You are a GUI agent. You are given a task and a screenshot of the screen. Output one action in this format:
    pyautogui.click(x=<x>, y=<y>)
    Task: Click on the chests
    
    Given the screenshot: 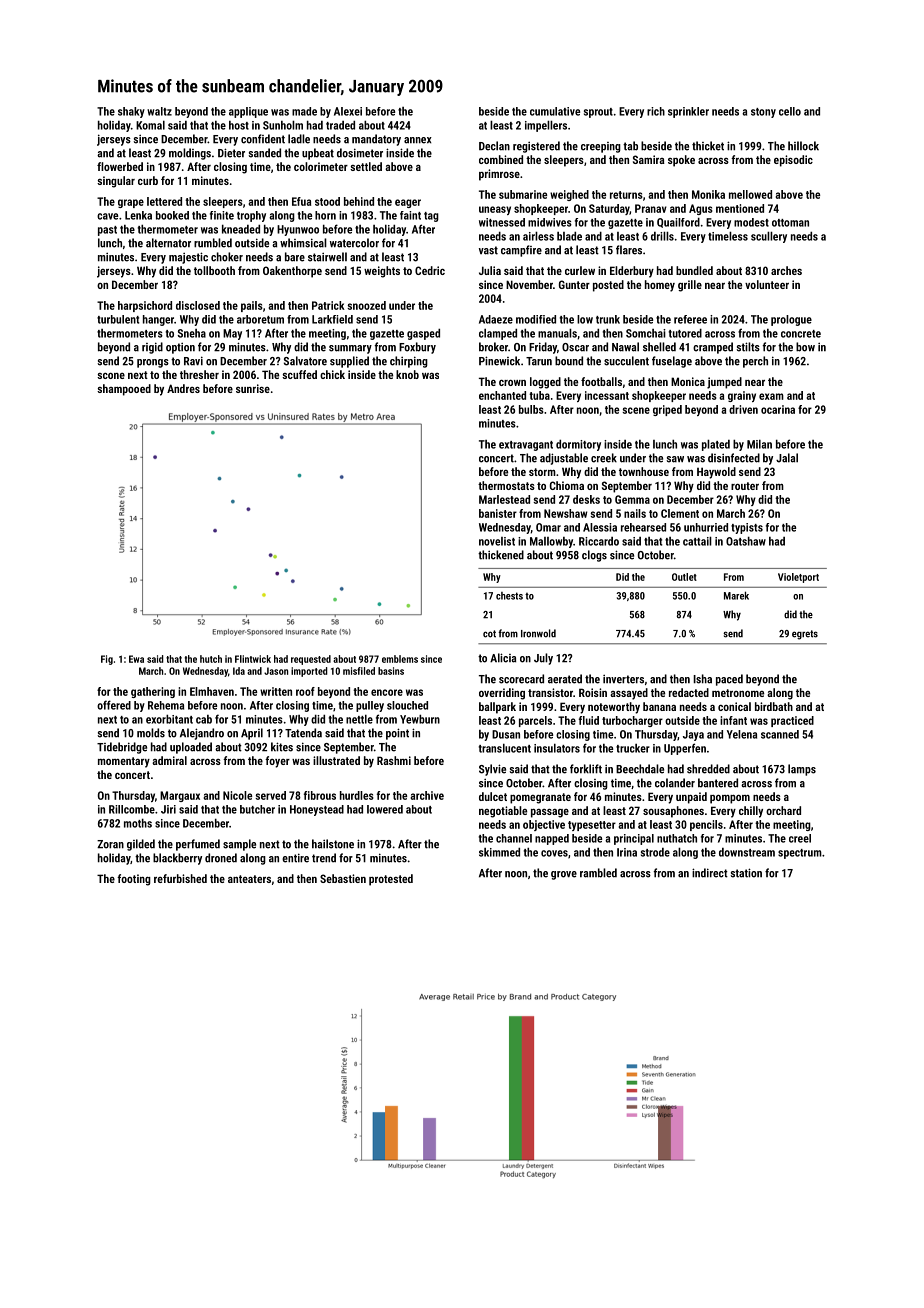 What is the action you would take?
    pyautogui.click(x=509, y=596)
